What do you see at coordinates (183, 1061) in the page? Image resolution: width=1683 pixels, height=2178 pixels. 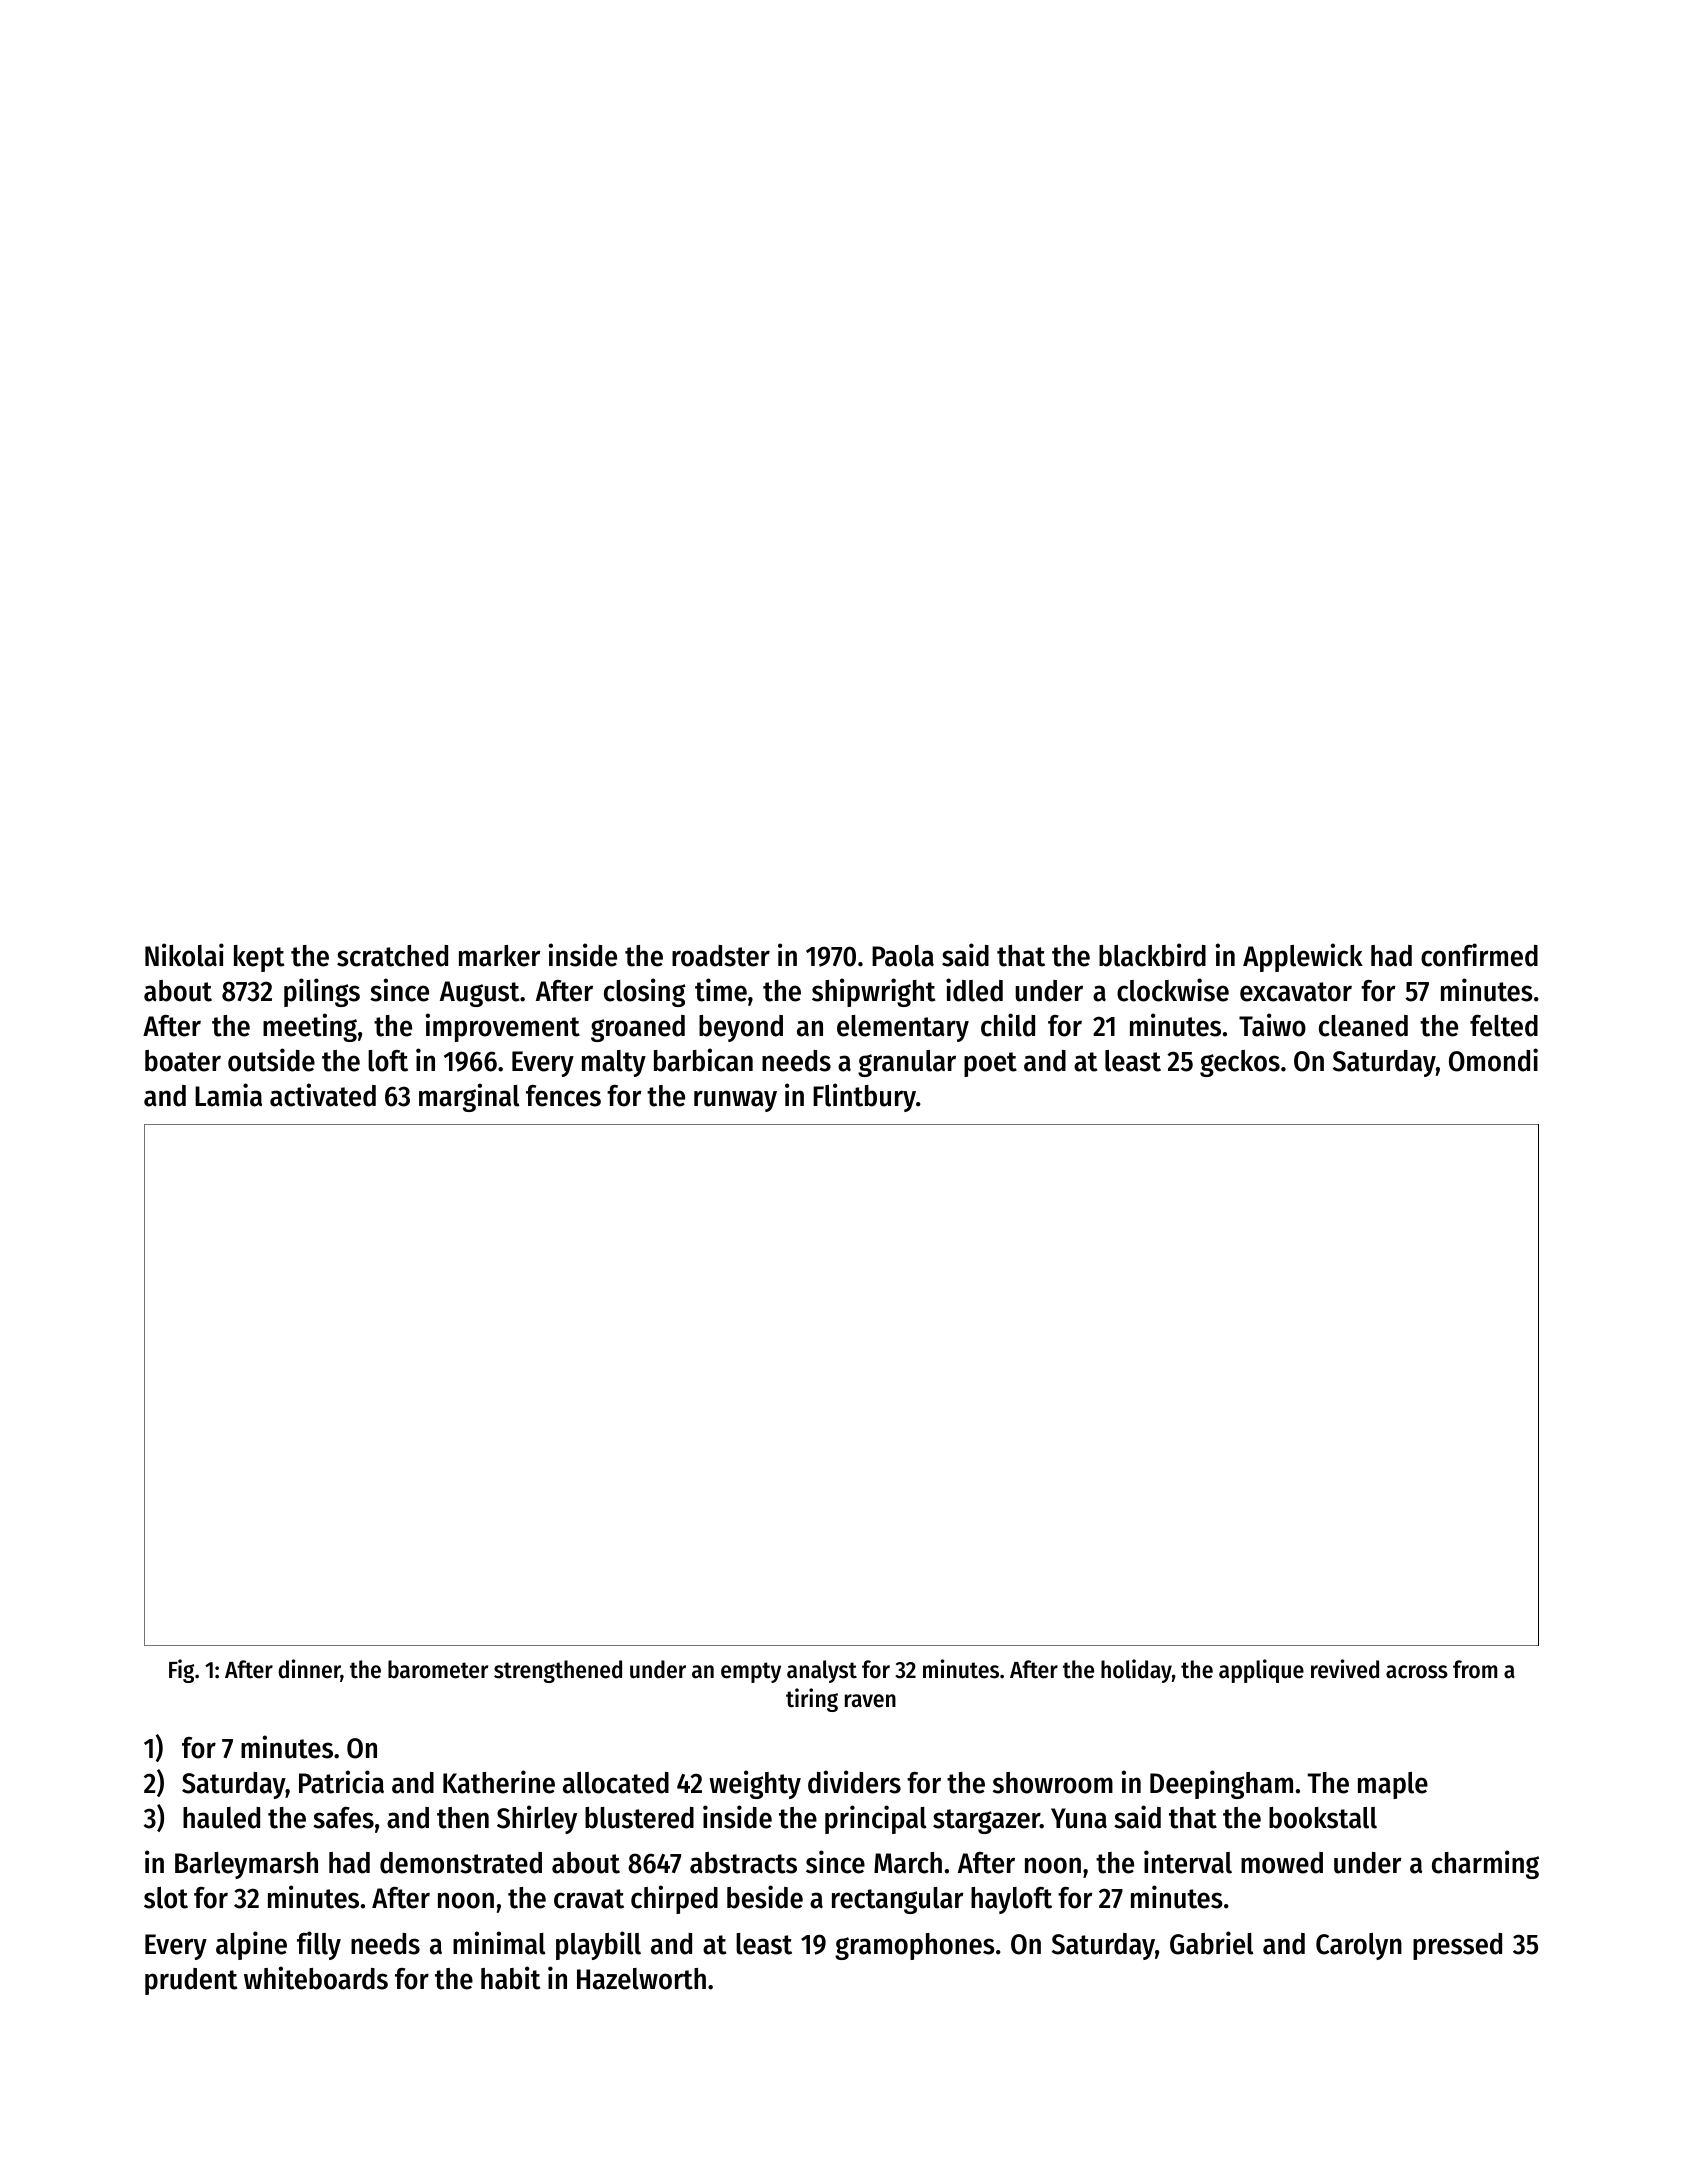 I see `boater` at bounding box center [183, 1061].
